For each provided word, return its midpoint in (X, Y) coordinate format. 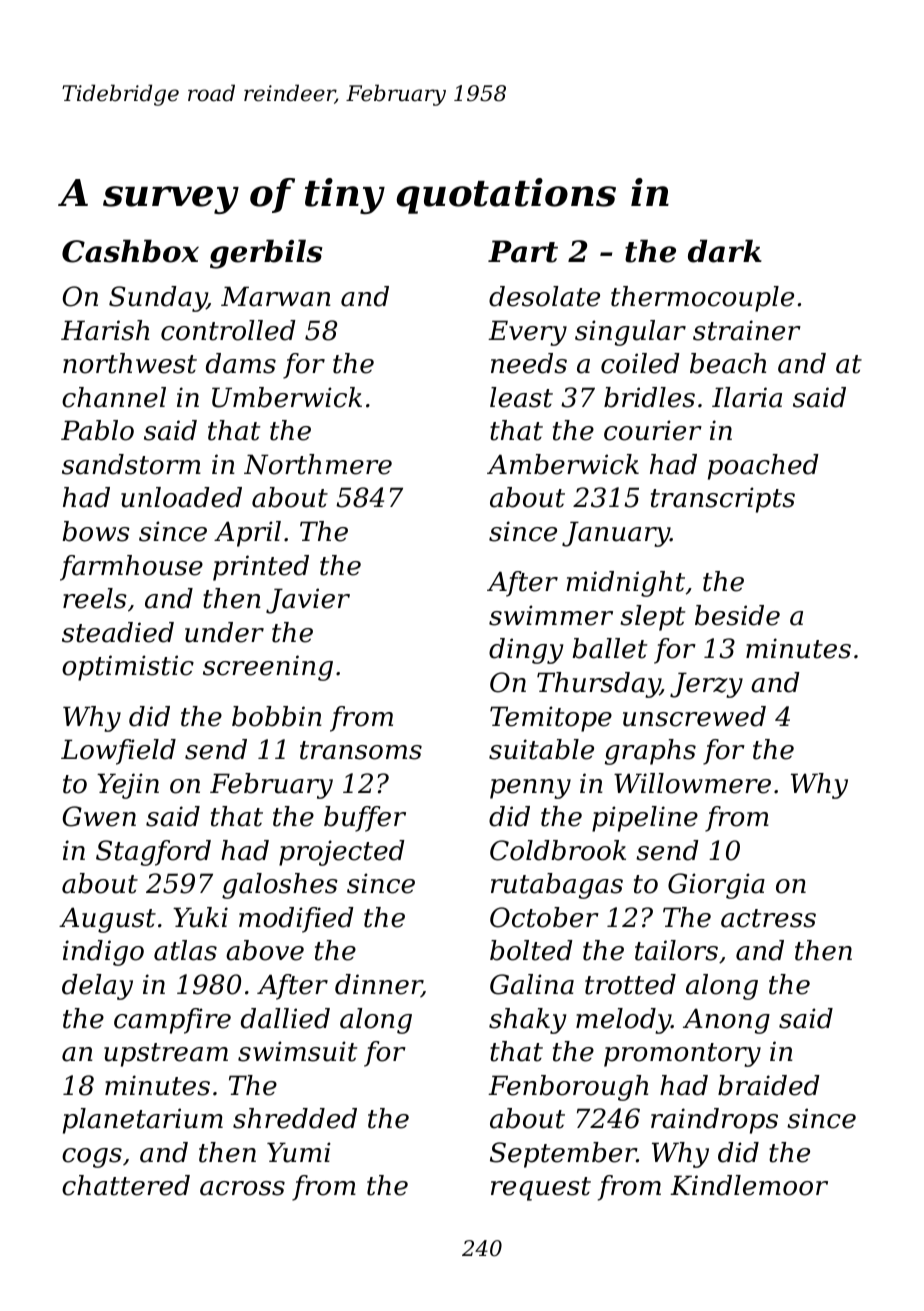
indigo (103, 953)
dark (725, 251)
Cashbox (130, 251)
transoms (361, 750)
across (242, 1188)
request (541, 1189)
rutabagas (557, 886)
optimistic (128, 668)
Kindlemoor (749, 1185)
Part (523, 251)
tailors (676, 950)
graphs (650, 752)
